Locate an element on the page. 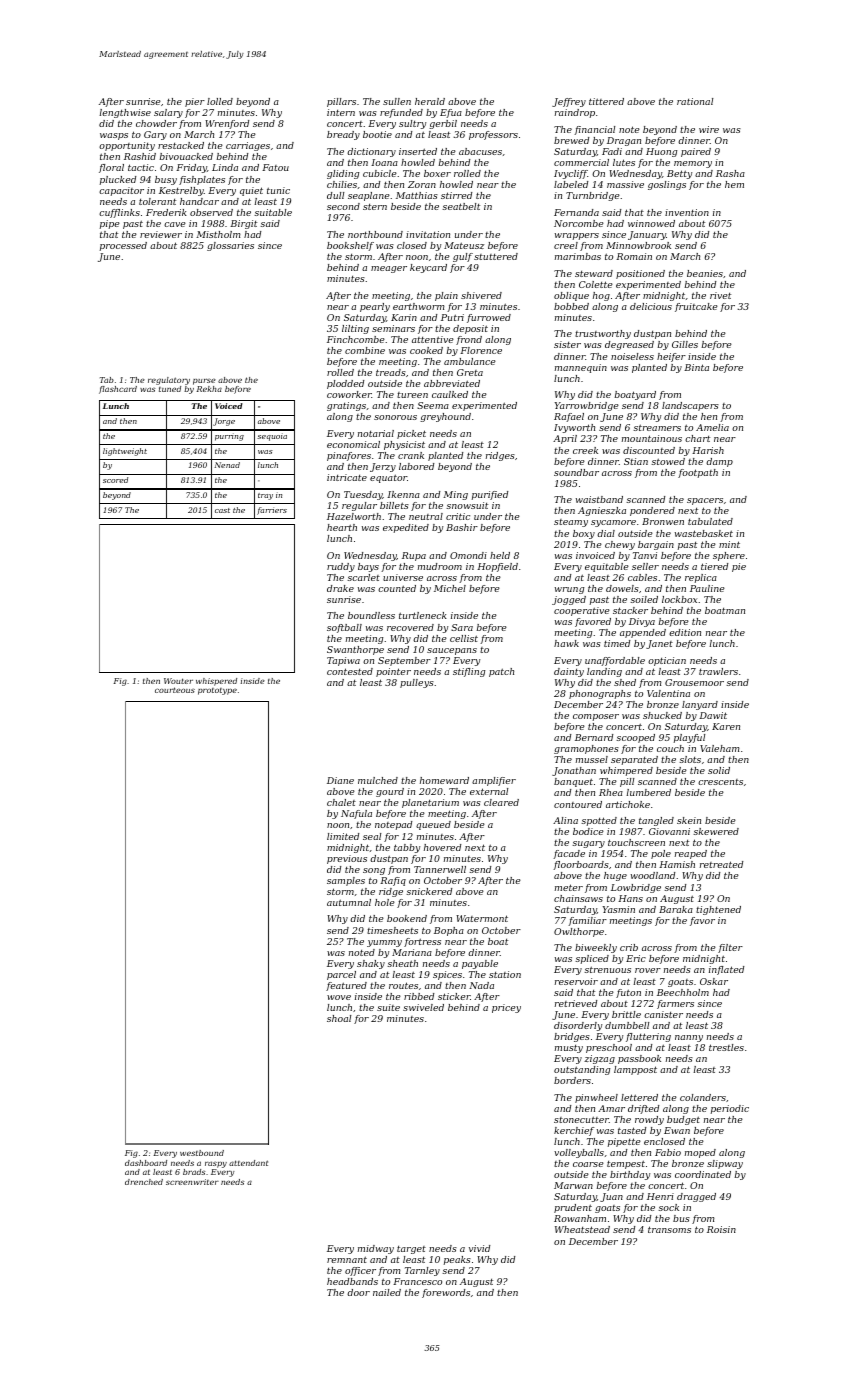  damp is located at coordinates (719, 462).
